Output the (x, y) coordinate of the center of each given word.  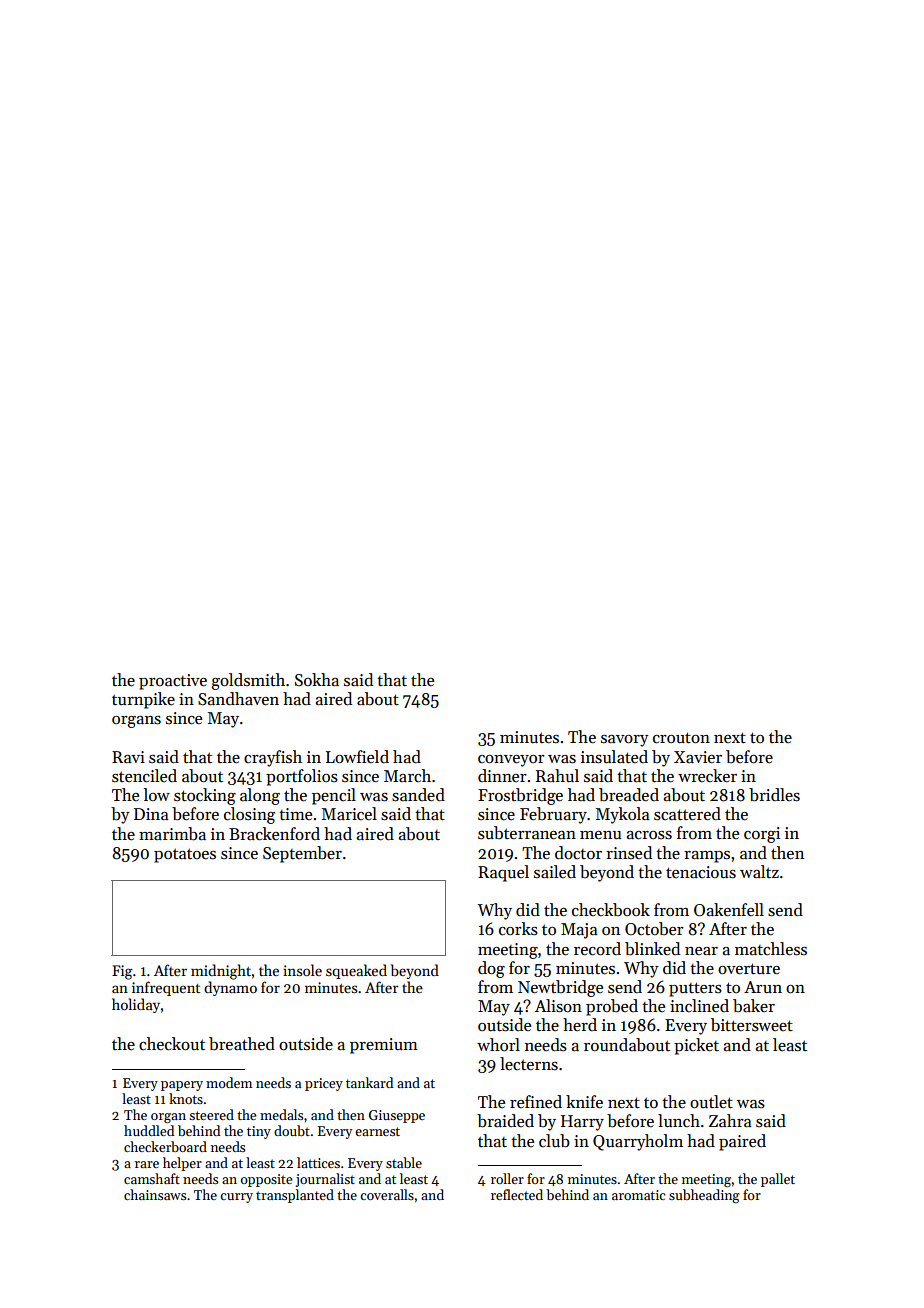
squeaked (356, 971)
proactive (173, 682)
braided (505, 1121)
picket (696, 1046)
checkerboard (165, 1146)
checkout (172, 1044)
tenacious (701, 872)
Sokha (317, 680)
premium (384, 1046)
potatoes (185, 855)
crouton (681, 738)
